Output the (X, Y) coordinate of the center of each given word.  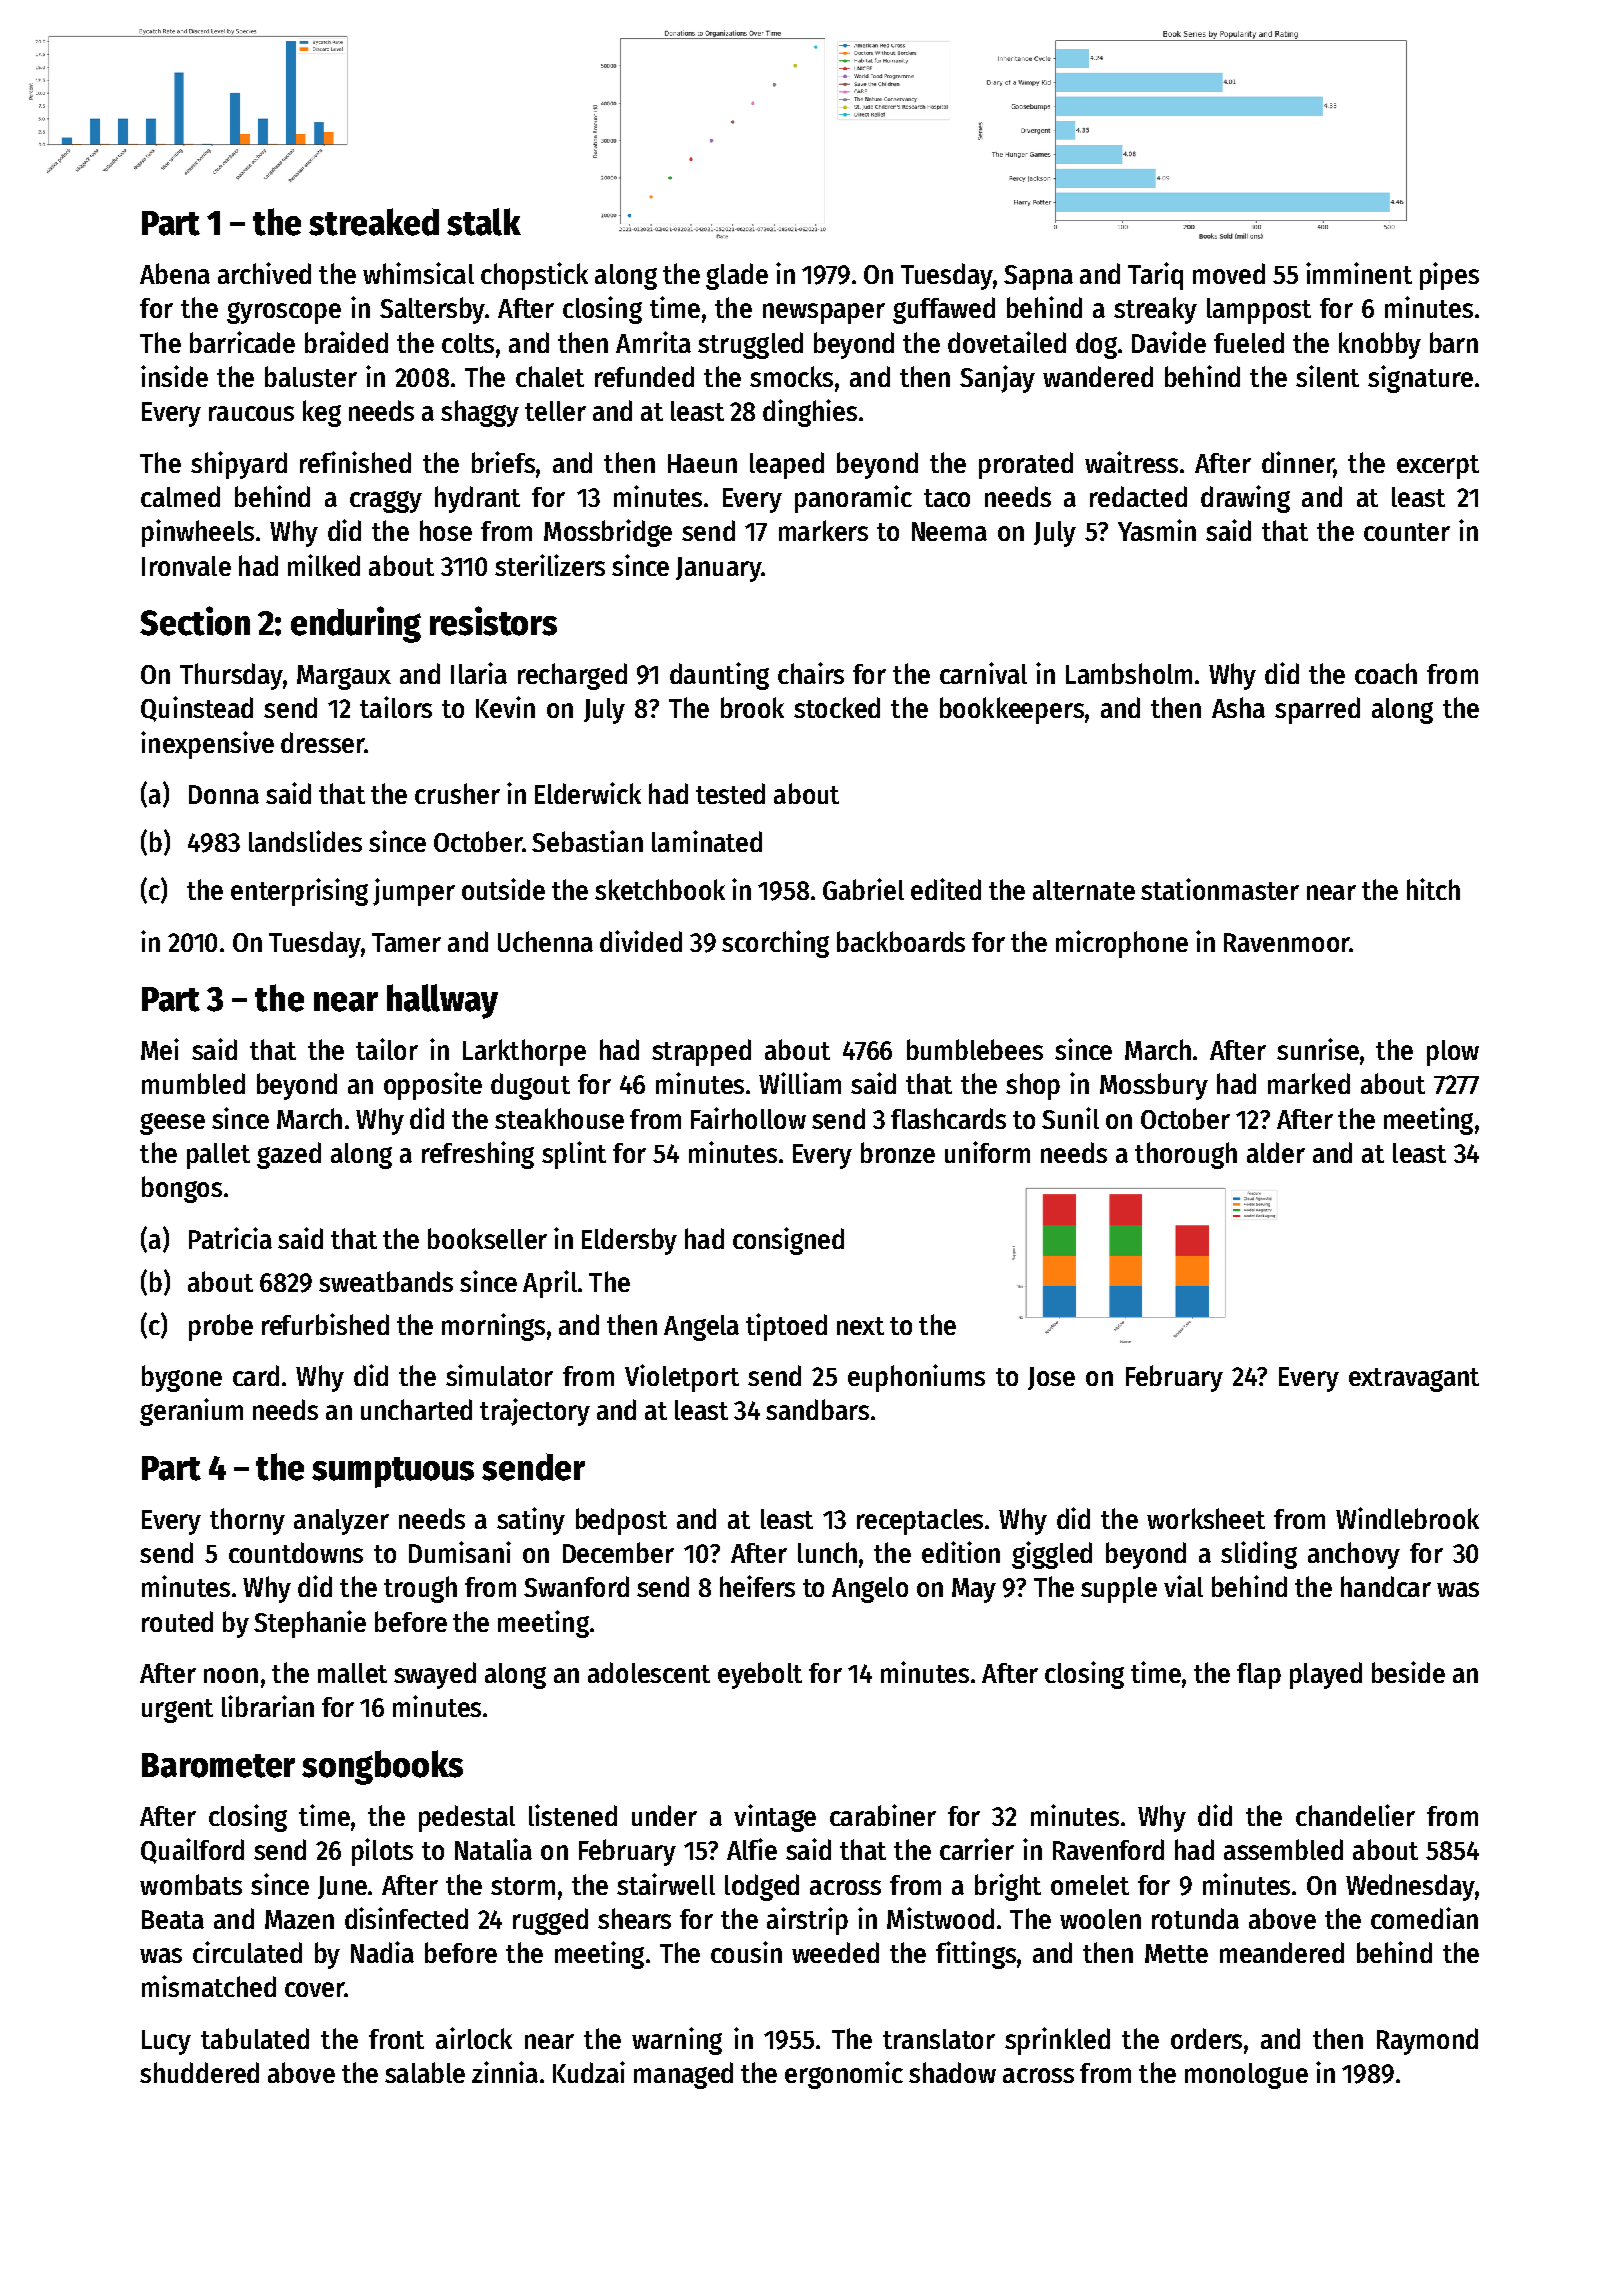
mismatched (209, 1986)
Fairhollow (748, 1118)
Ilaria (479, 673)
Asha (1238, 707)
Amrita (653, 342)
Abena (175, 273)
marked (1309, 1083)
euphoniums (916, 1378)
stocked (837, 707)
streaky (1155, 310)
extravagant (1414, 1380)
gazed (289, 1155)
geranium (191, 1412)
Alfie (752, 1849)
